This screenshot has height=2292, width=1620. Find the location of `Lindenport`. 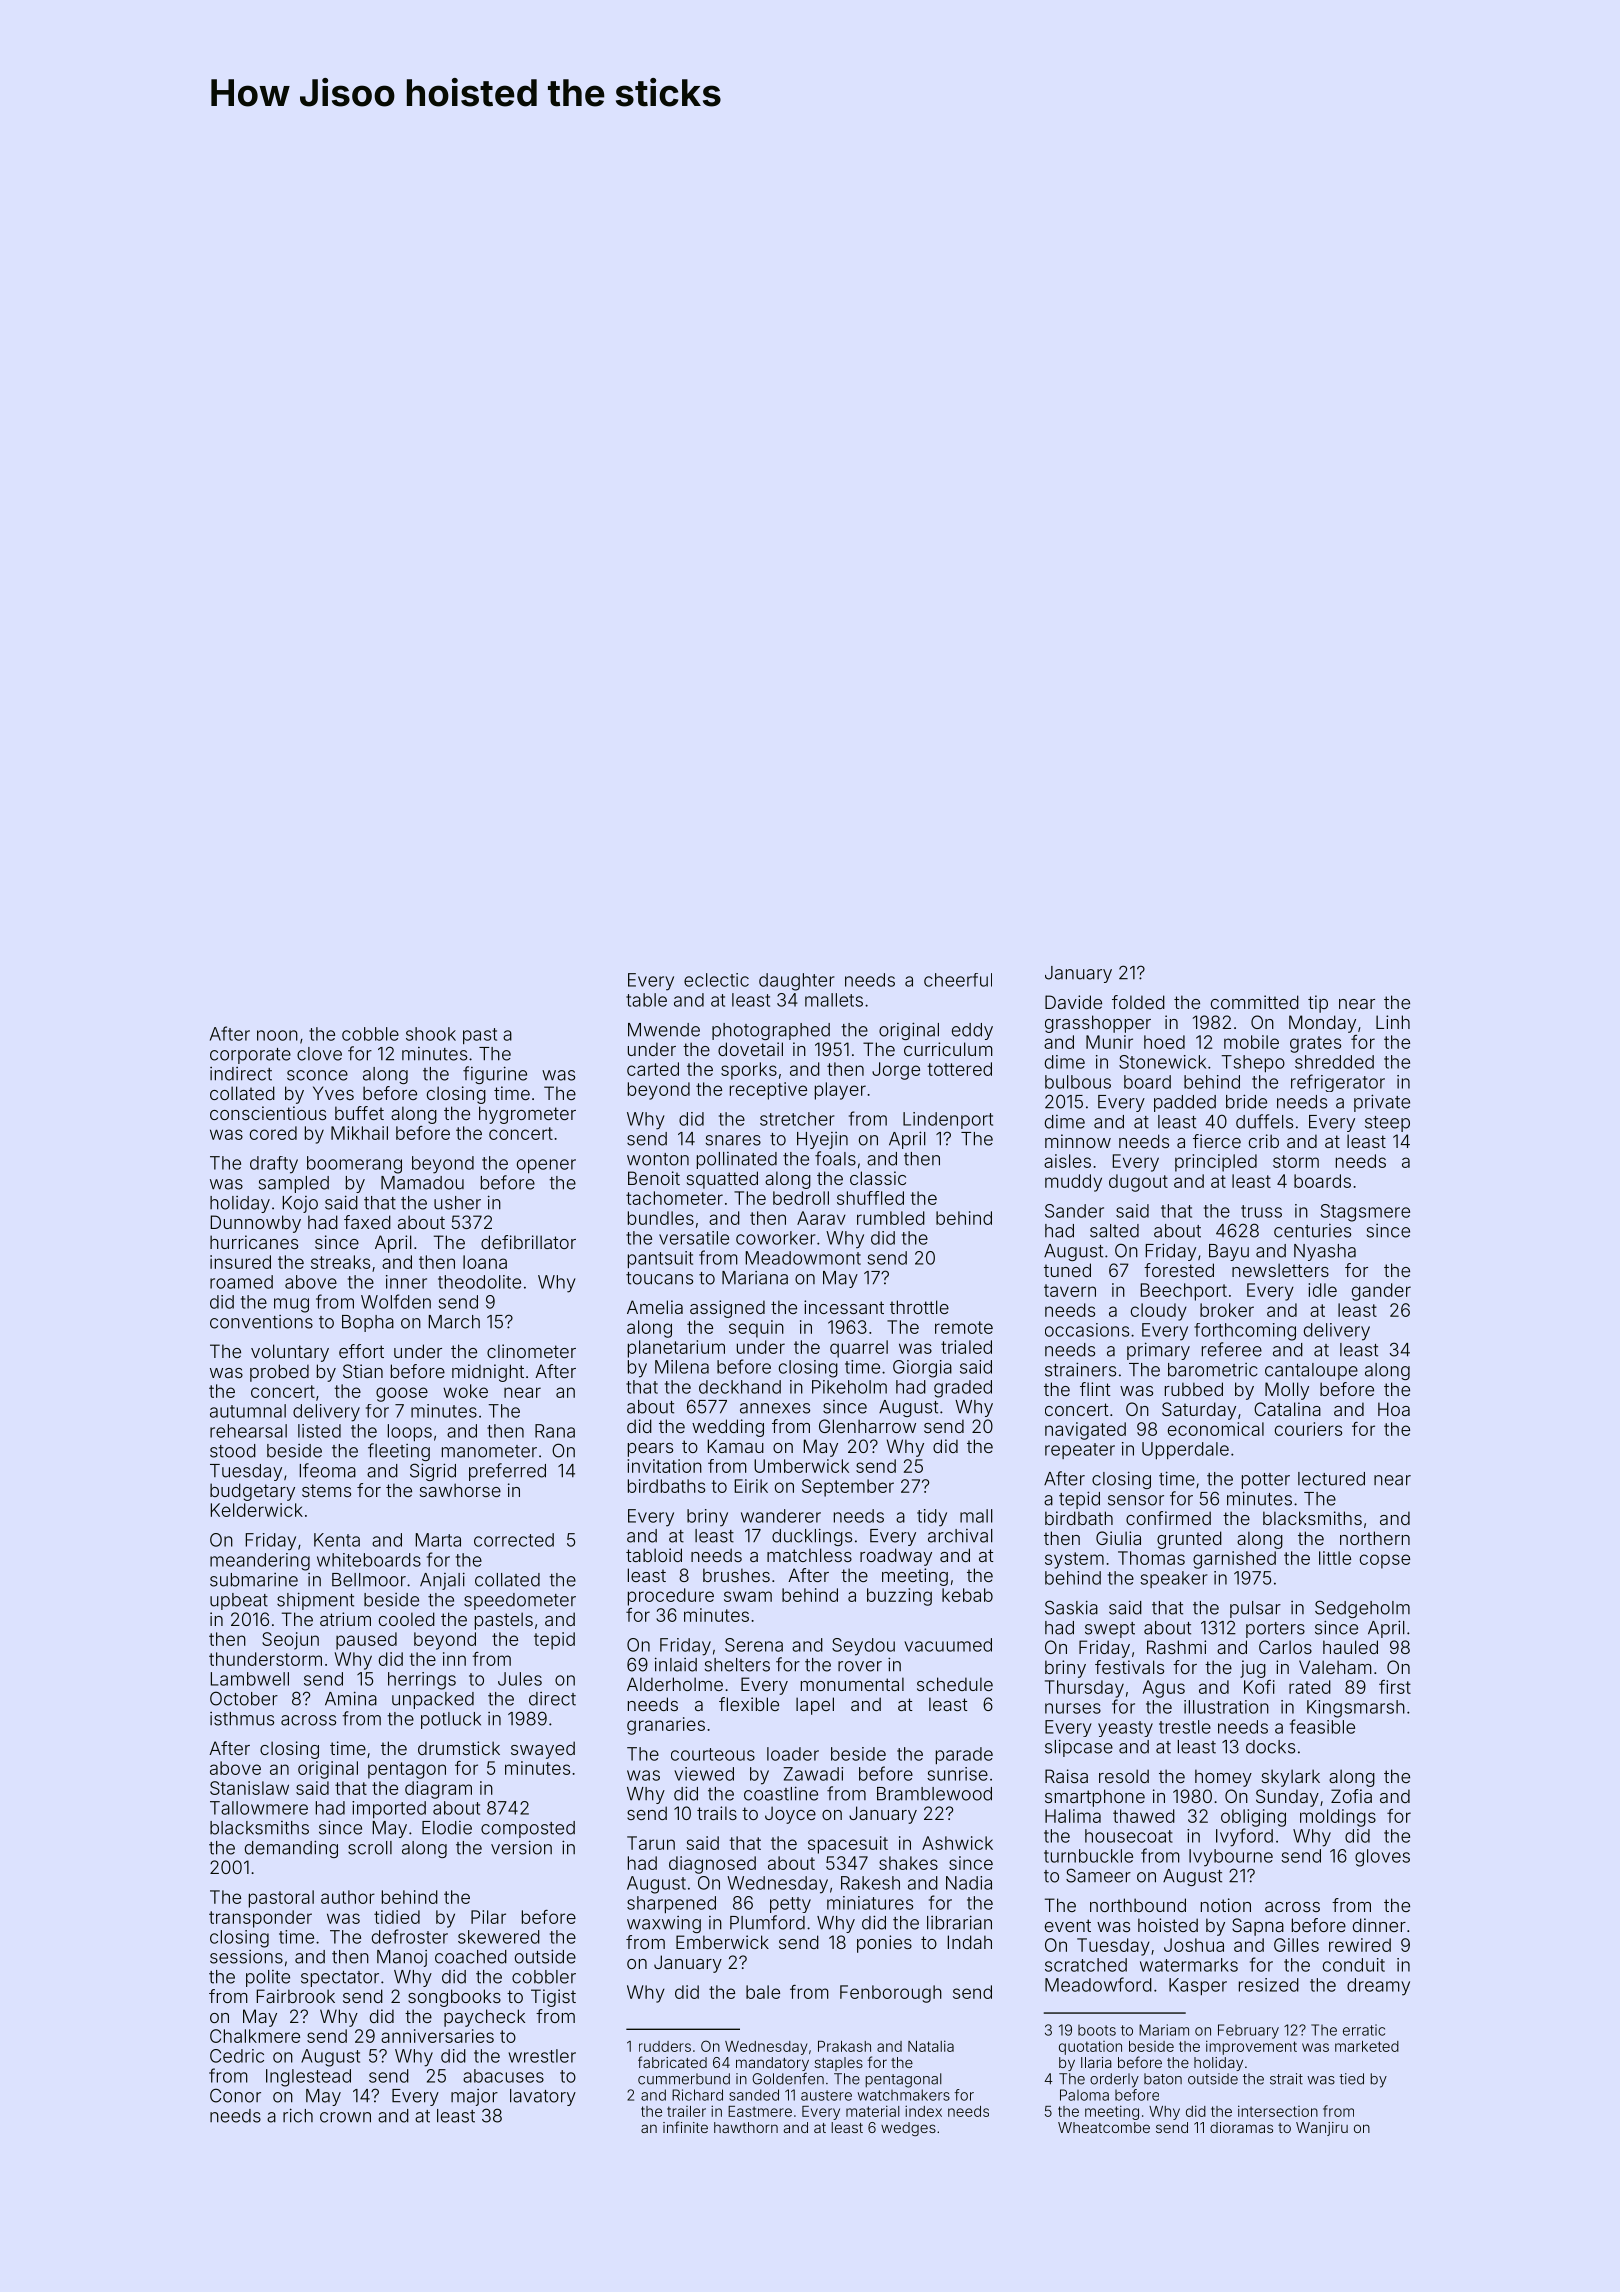

Lindenport is located at coordinates (948, 1120).
